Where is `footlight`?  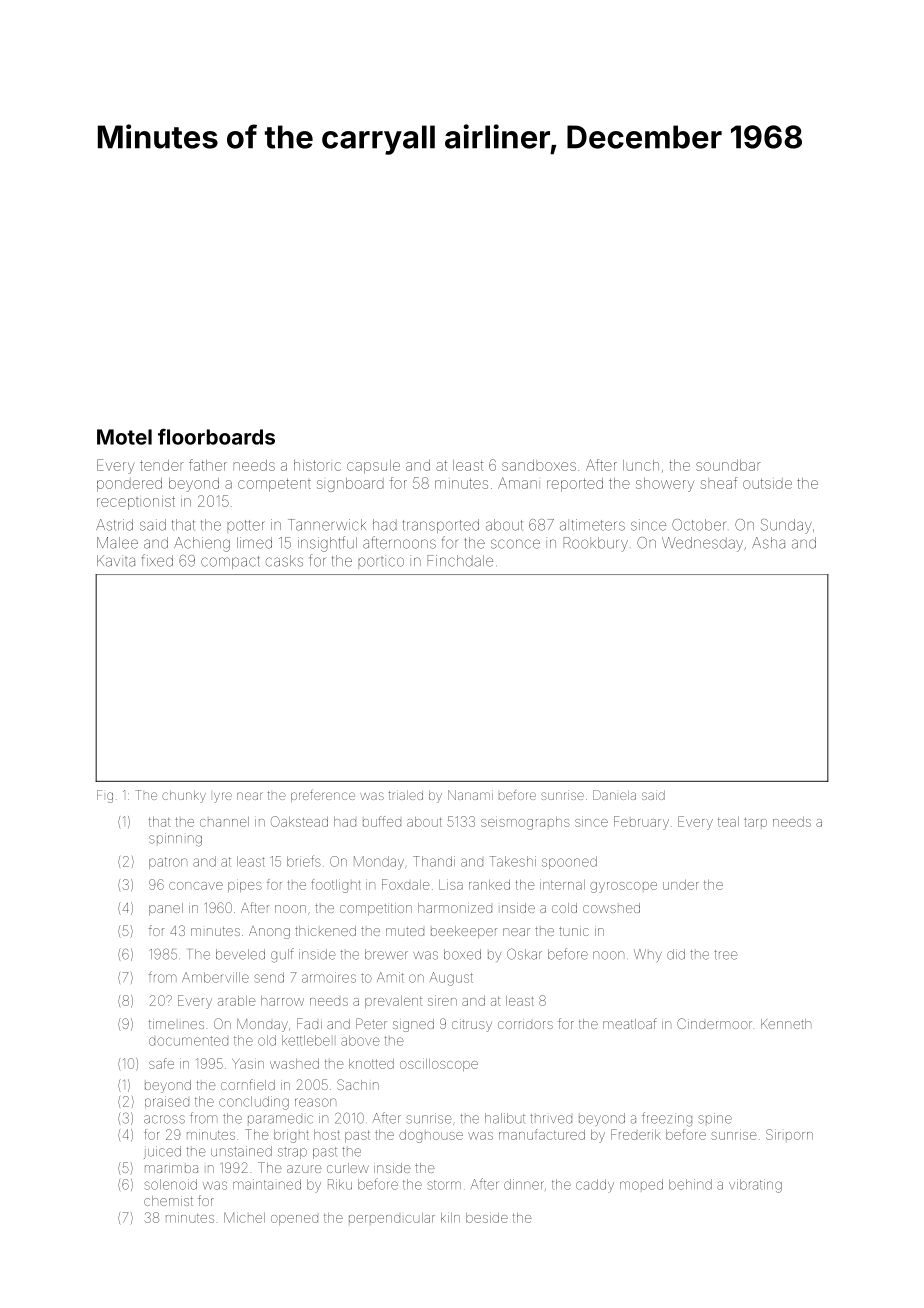
footlight is located at coordinates (336, 886).
